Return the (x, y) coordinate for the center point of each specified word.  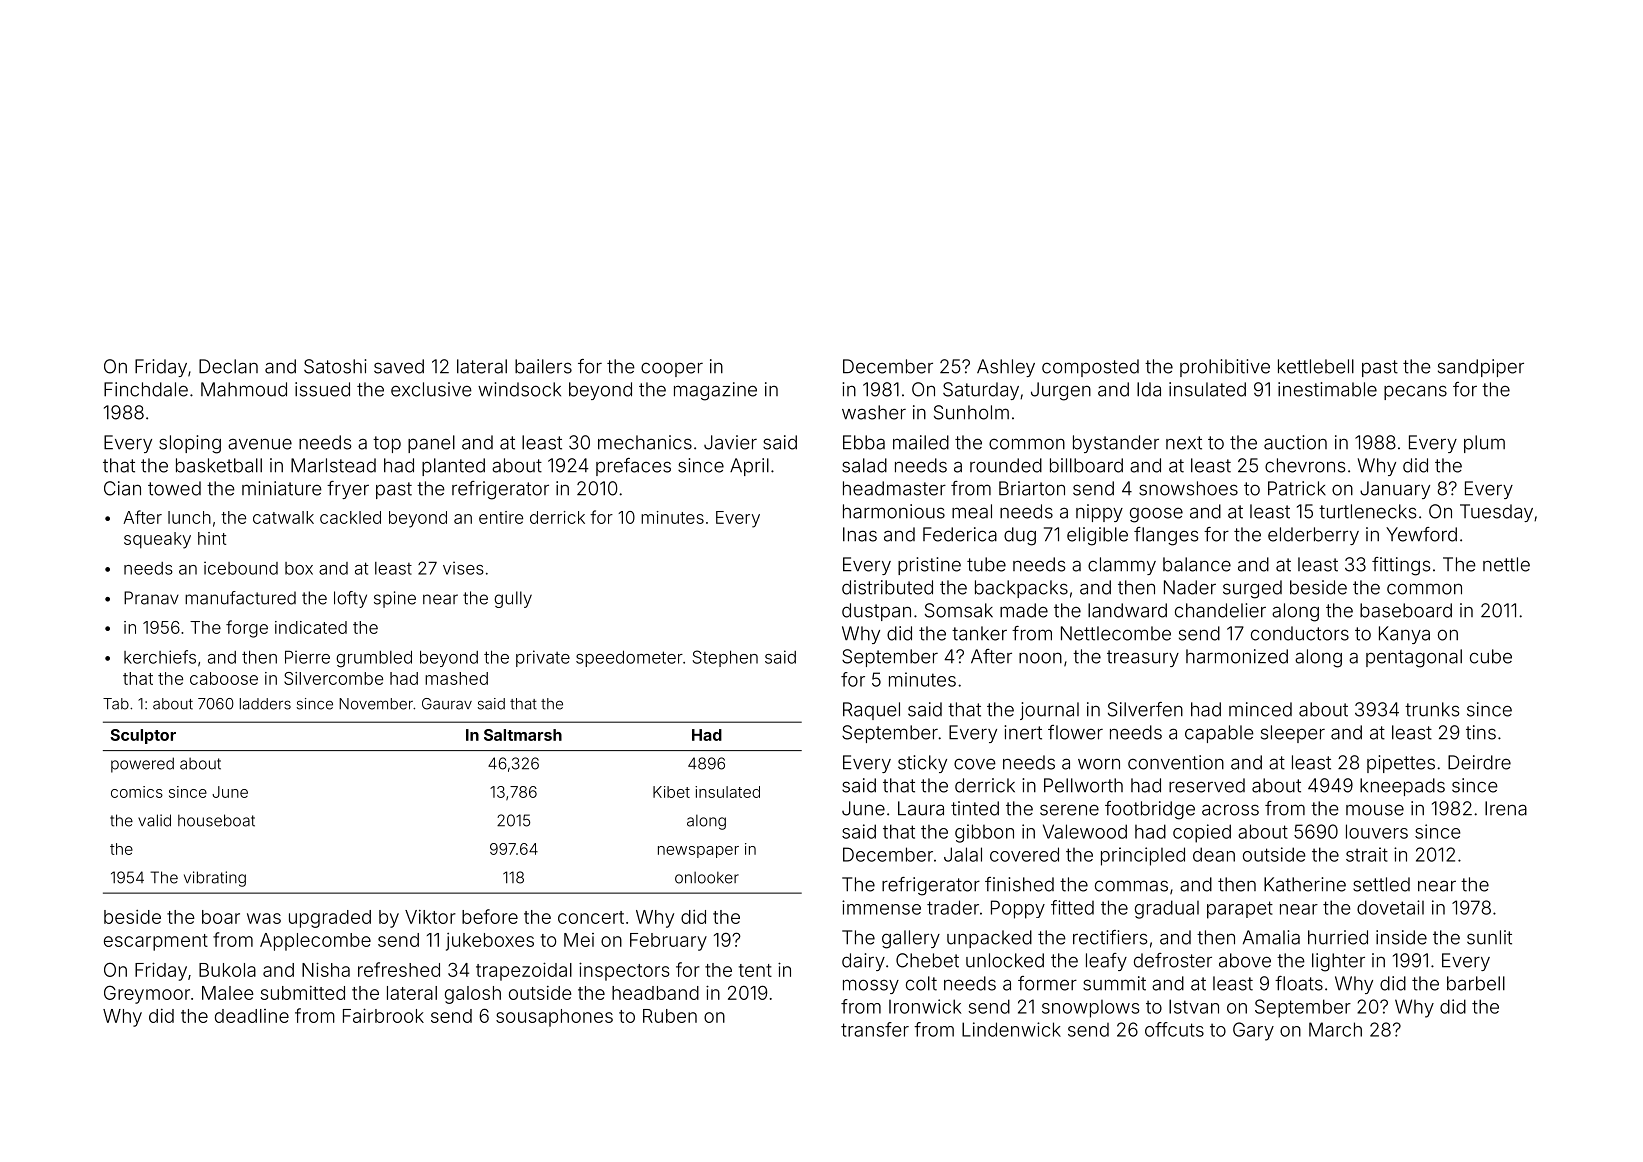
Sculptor (143, 736)
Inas (860, 534)
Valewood (1085, 831)
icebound (241, 568)
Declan (228, 366)
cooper (672, 369)
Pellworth (1083, 785)
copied (1202, 833)
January (1395, 490)
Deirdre (1479, 762)
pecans (1415, 392)
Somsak (959, 610)
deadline (252, 1016)
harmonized (1237, 656)
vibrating (215, 879)
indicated (311, 627)
